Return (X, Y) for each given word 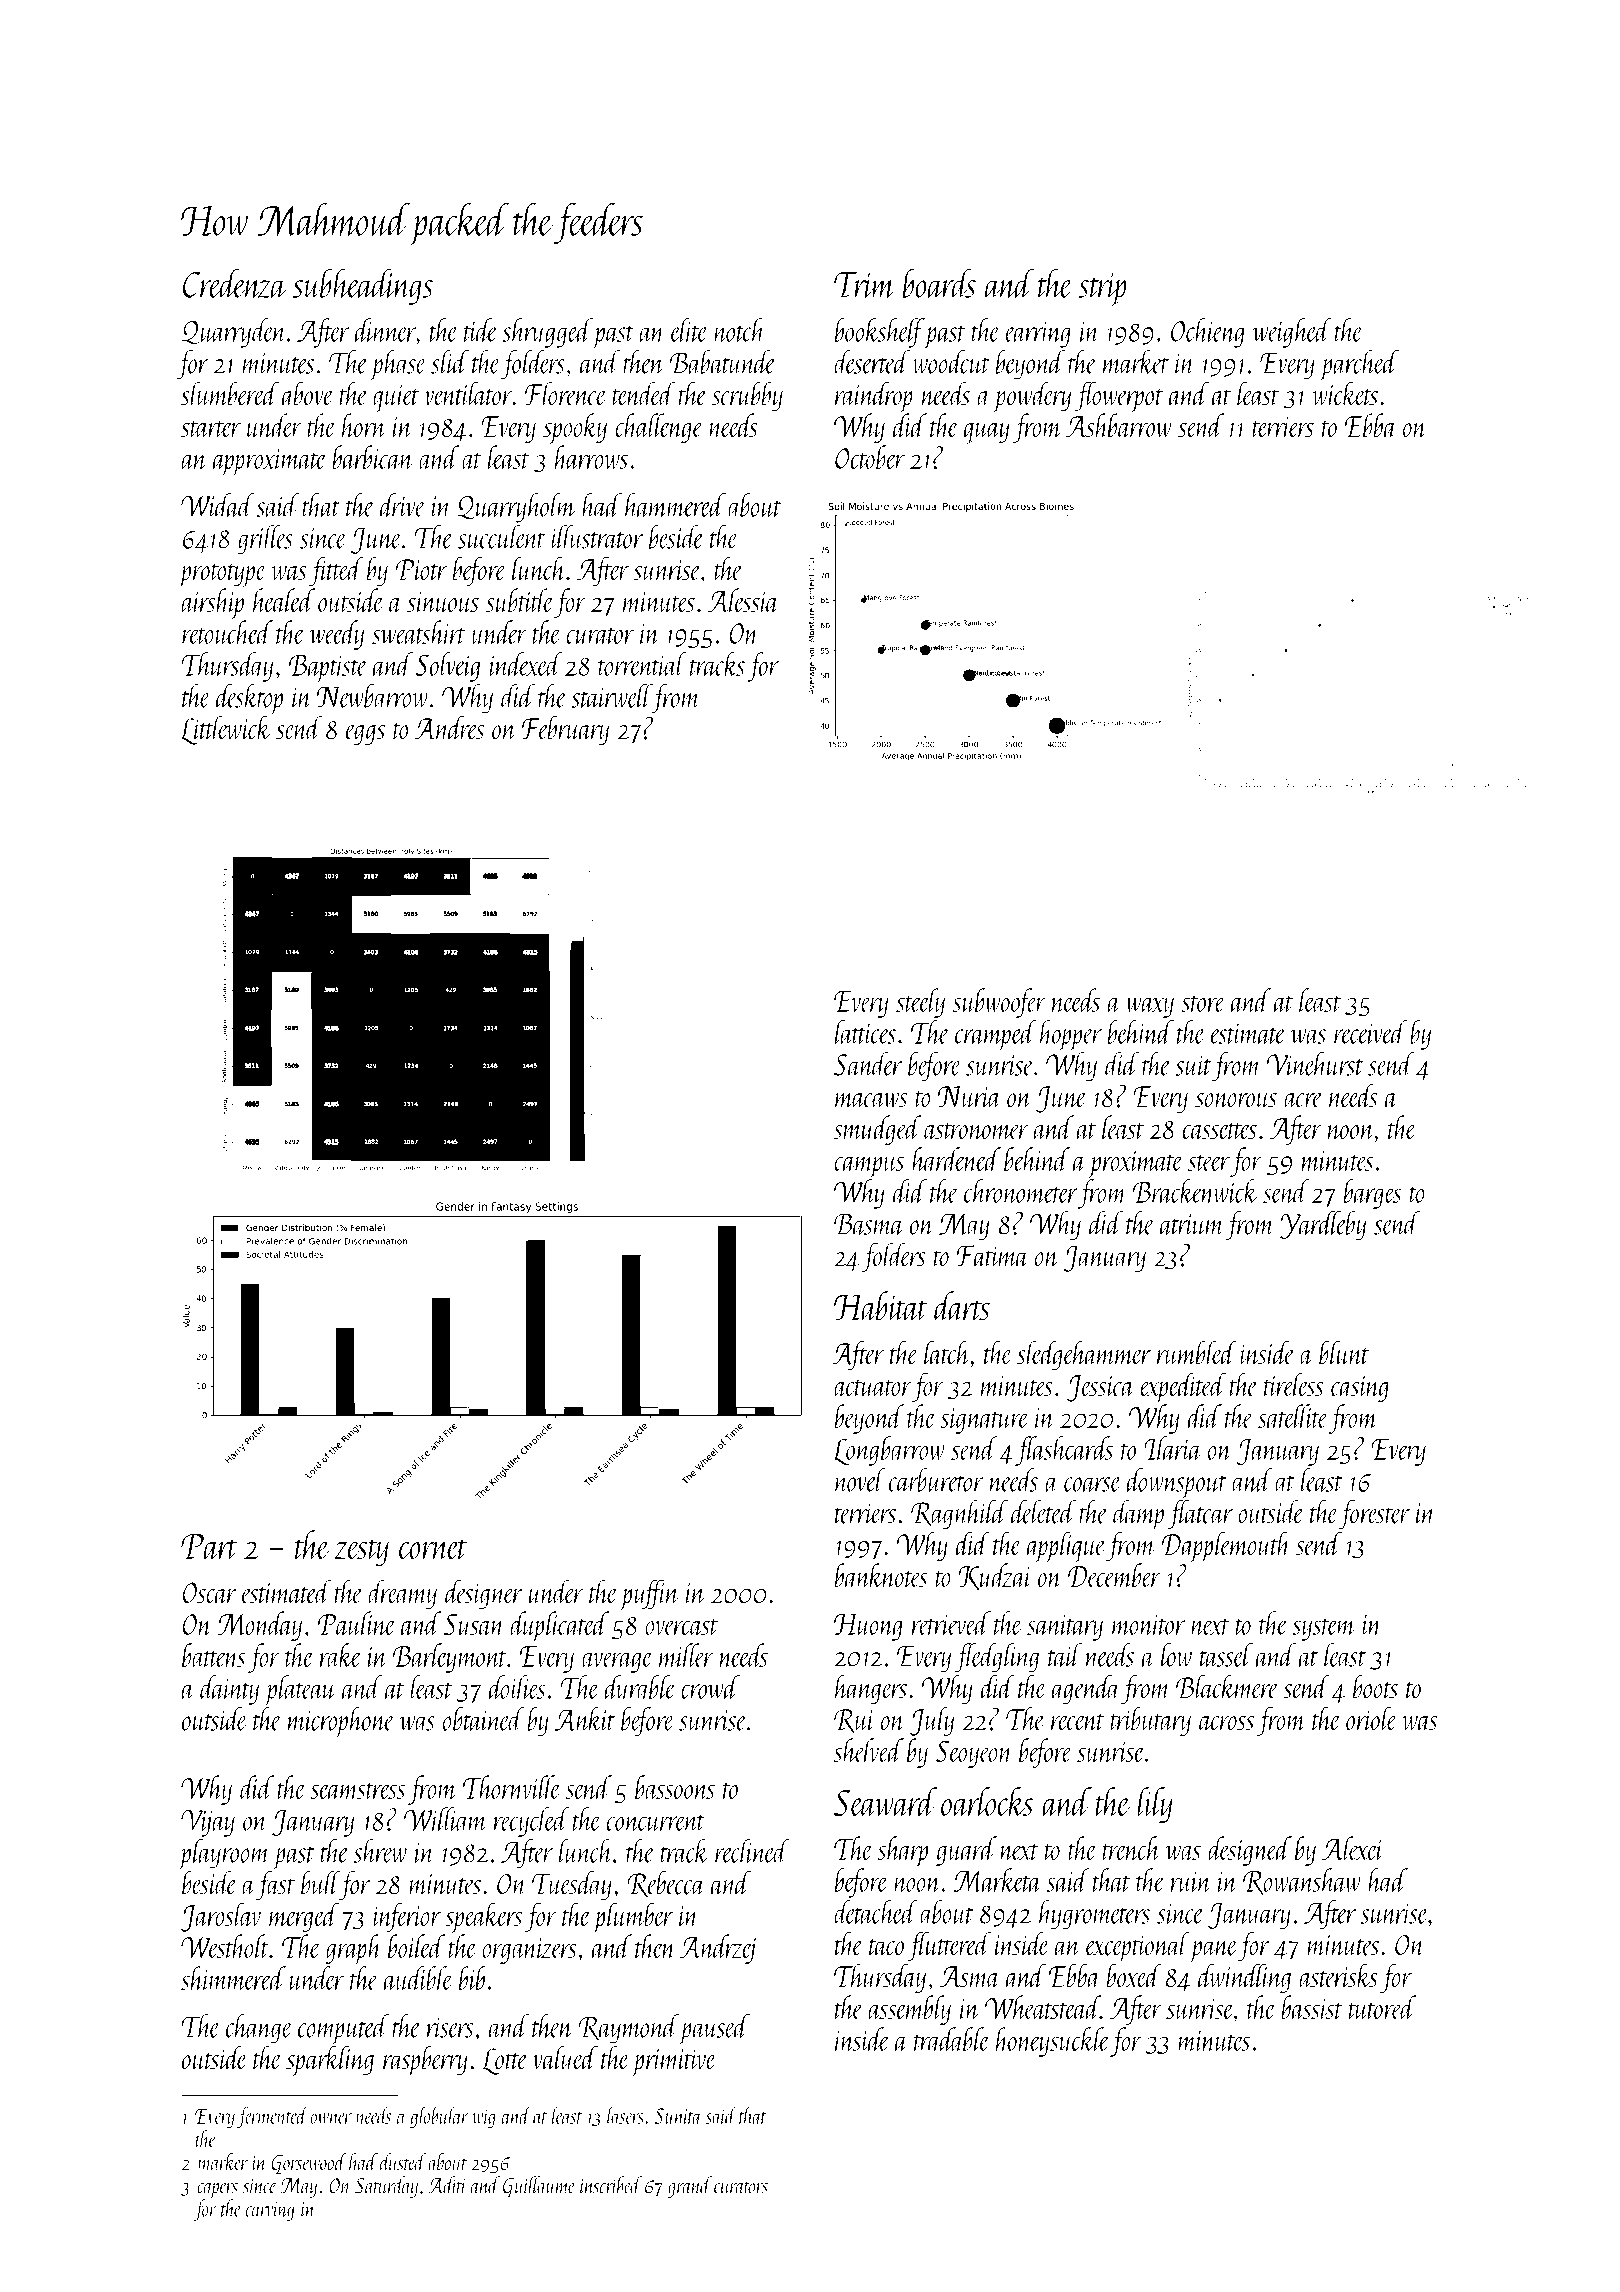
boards (939, 283)
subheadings (363, 286)
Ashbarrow (1119, 425)
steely (920, 1003)
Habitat (881, 1306)
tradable (952, 2039)
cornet (433, 1549)
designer (484, 1594)
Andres (449, 727)
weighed (1292, 333)
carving (270, 2211)
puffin (650, 1594)
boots (1375, 1686)
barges (1372, 1194)
